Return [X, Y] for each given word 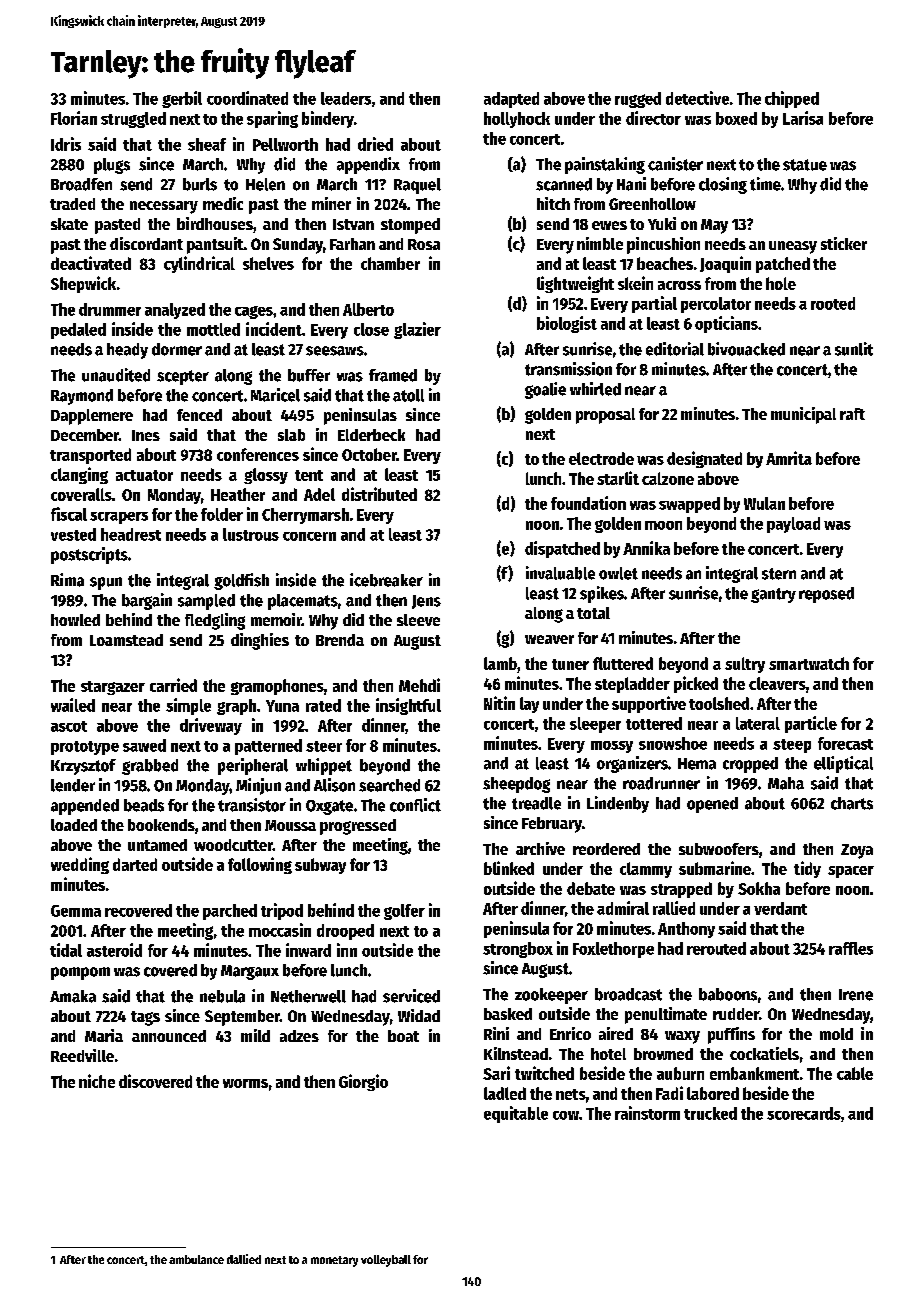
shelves [268, 263]
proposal [605, 416]
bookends [161, 825]
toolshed [719, 703]
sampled [206, 602]
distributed [379, 494]
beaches [665, 263]
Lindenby [618, 804]
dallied [244, 1259]
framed [393, 375]
